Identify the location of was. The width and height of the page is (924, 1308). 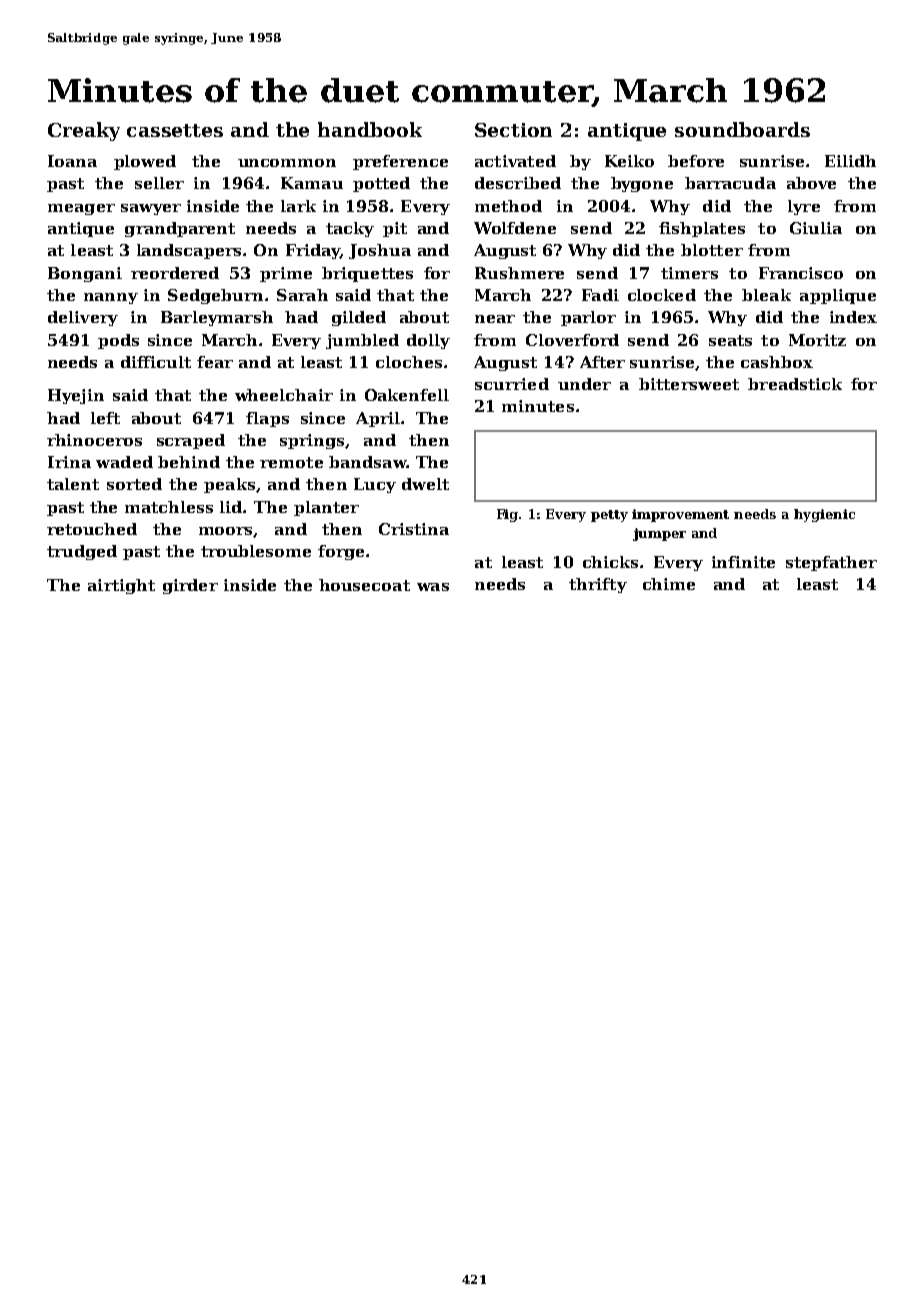
(433, 587).
